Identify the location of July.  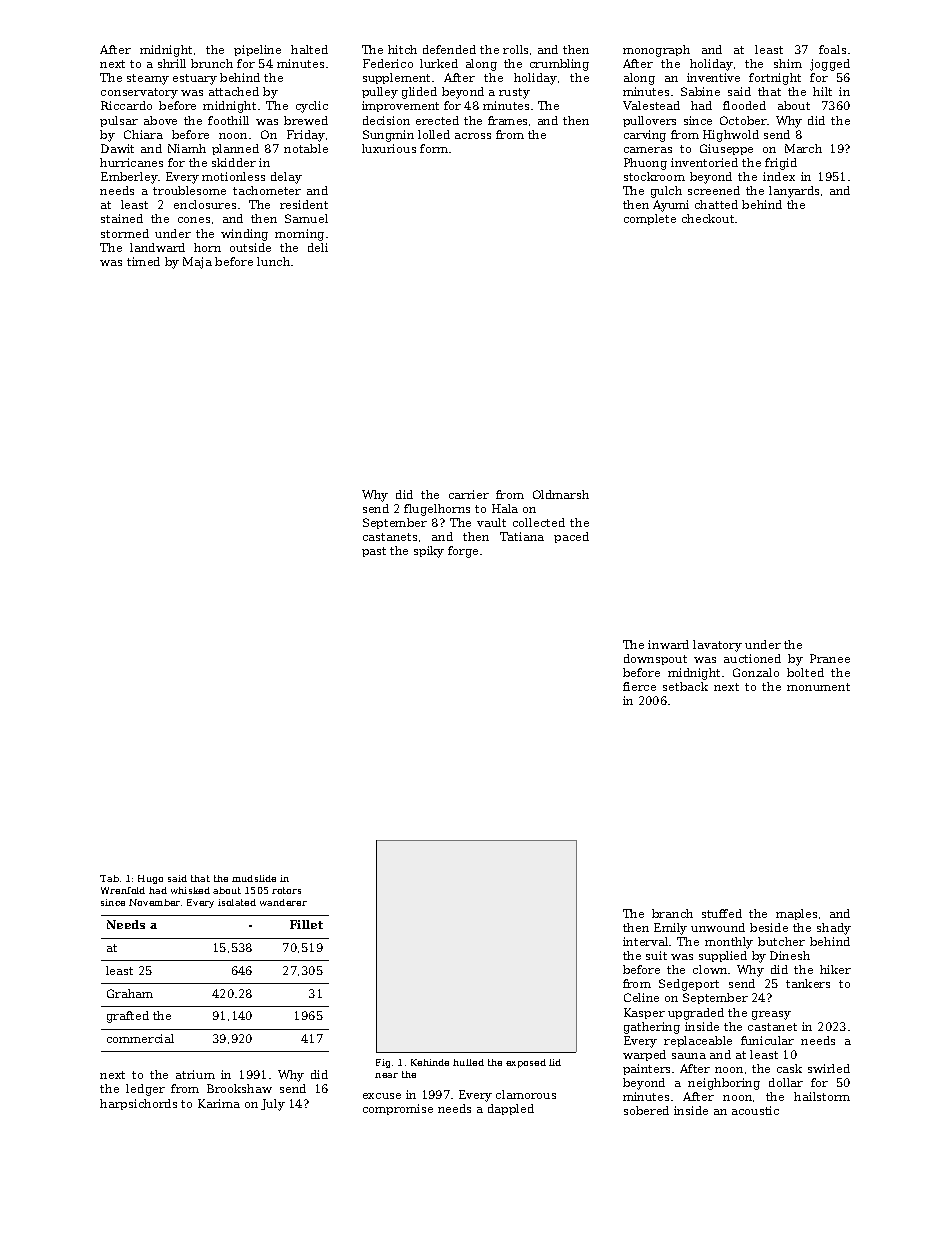
(273, 1105).
